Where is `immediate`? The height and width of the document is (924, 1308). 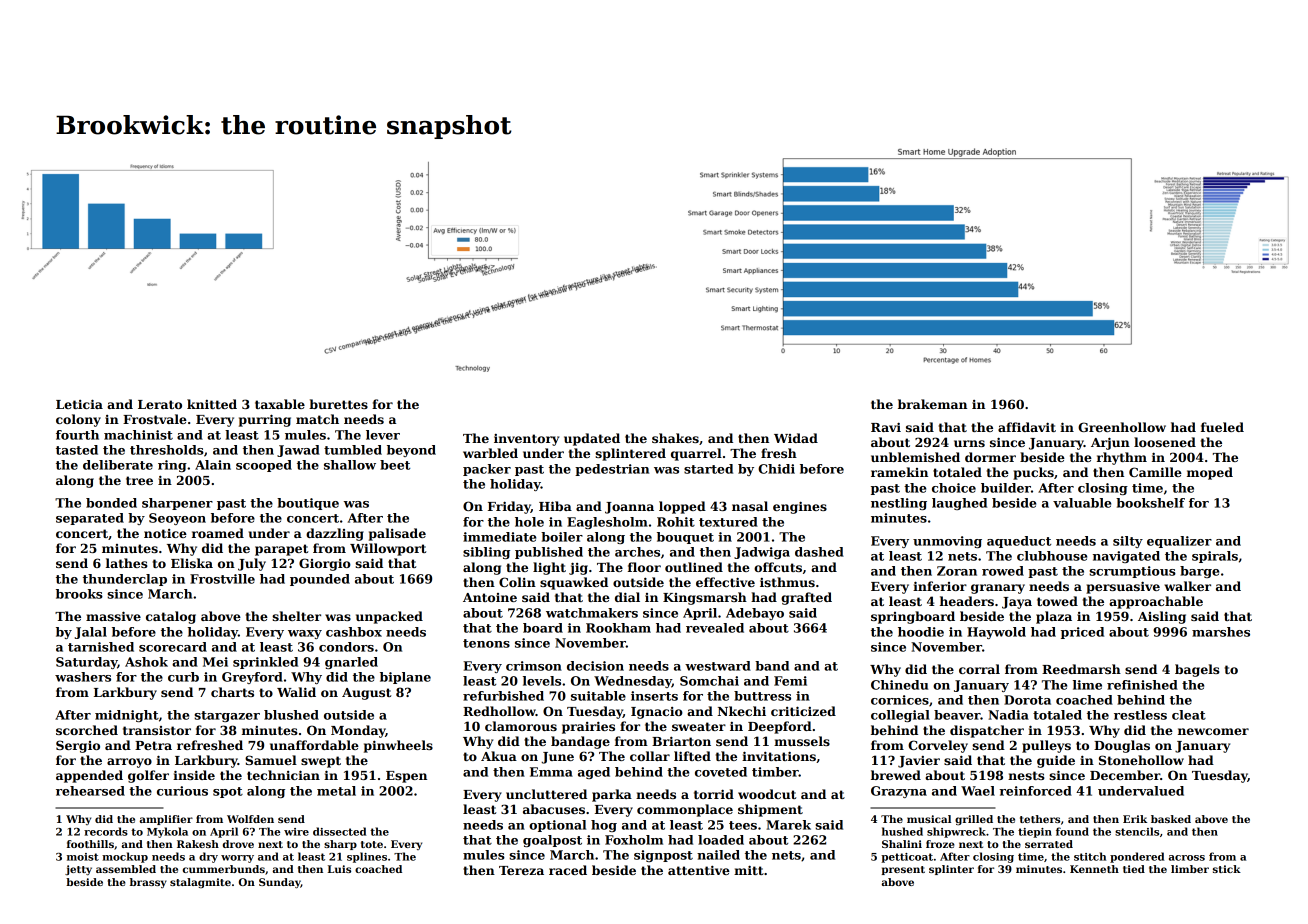 immediate is located at coordinates (499, 537).
